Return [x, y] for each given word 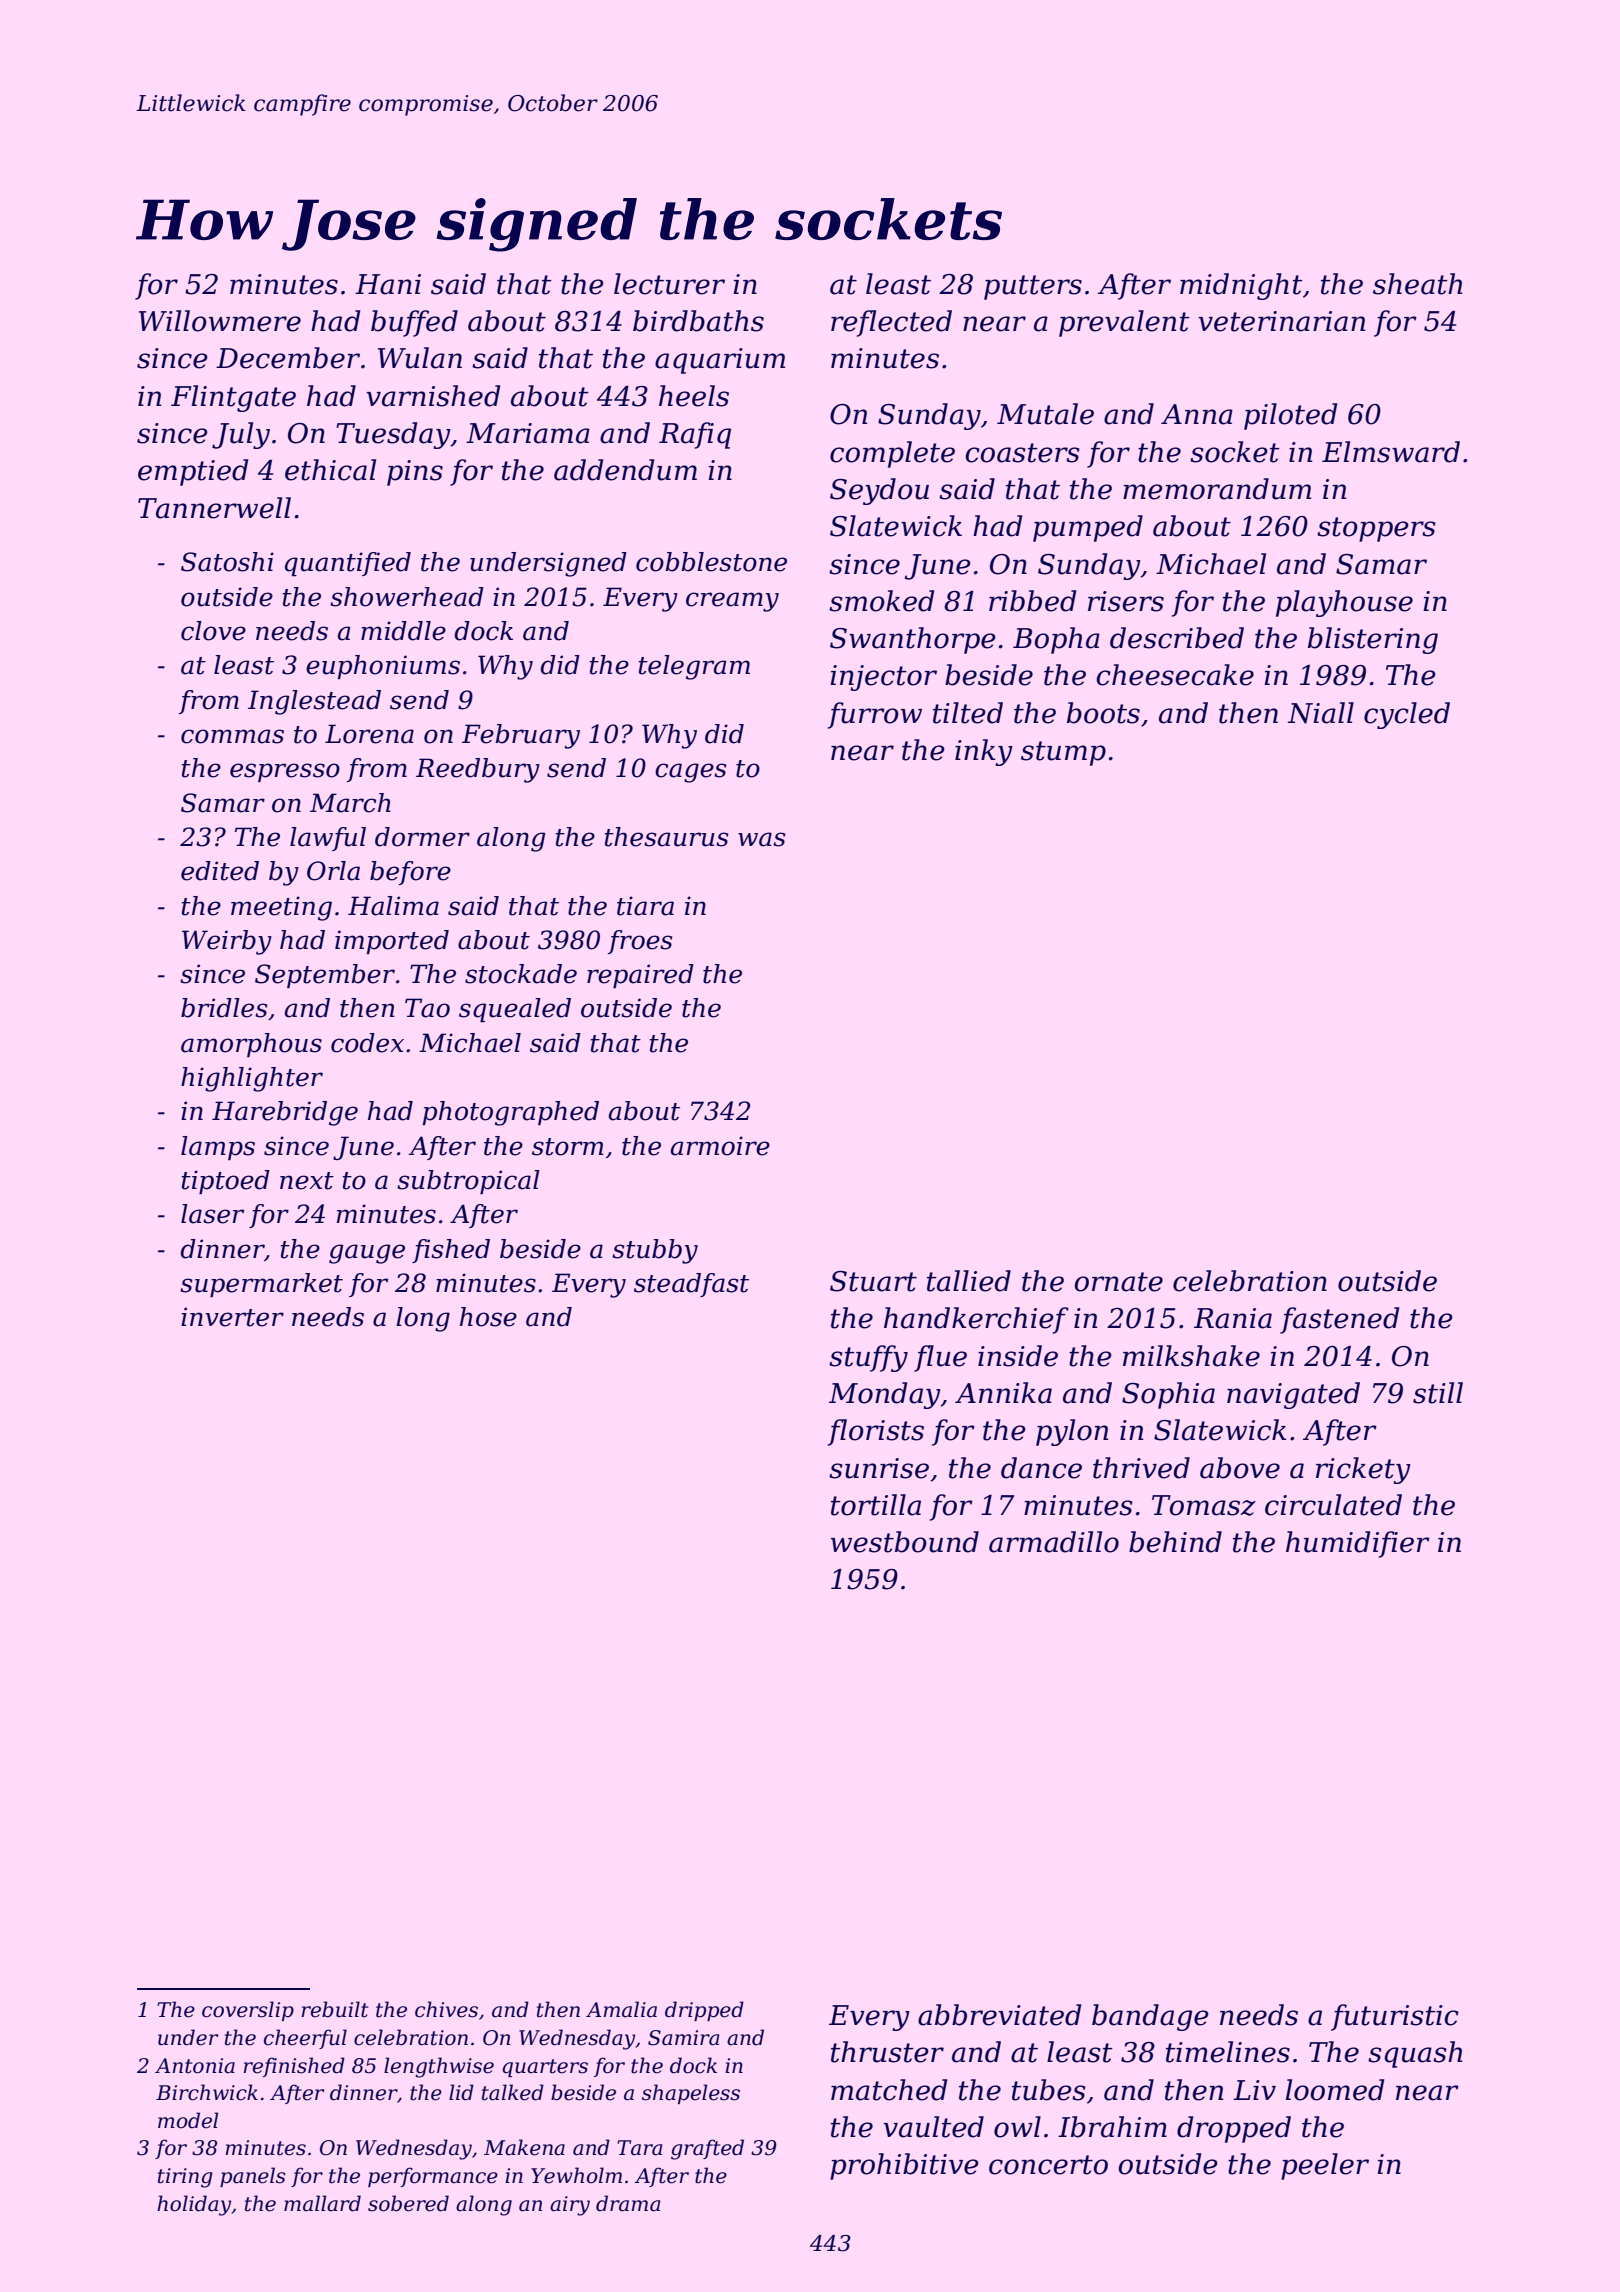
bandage [1150, 2017]
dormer [422, 837]
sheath [1418, 284]
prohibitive [904, 2166]
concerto [1048, 2165]
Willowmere [220, 321]
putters [1033, 287]
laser [212, 1214]
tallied [969, 1281]
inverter [232, 1317]
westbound [905, 1542]
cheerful [305, 2039]
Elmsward [1391, 452]
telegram [694, 667]
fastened [1339, 1320]
